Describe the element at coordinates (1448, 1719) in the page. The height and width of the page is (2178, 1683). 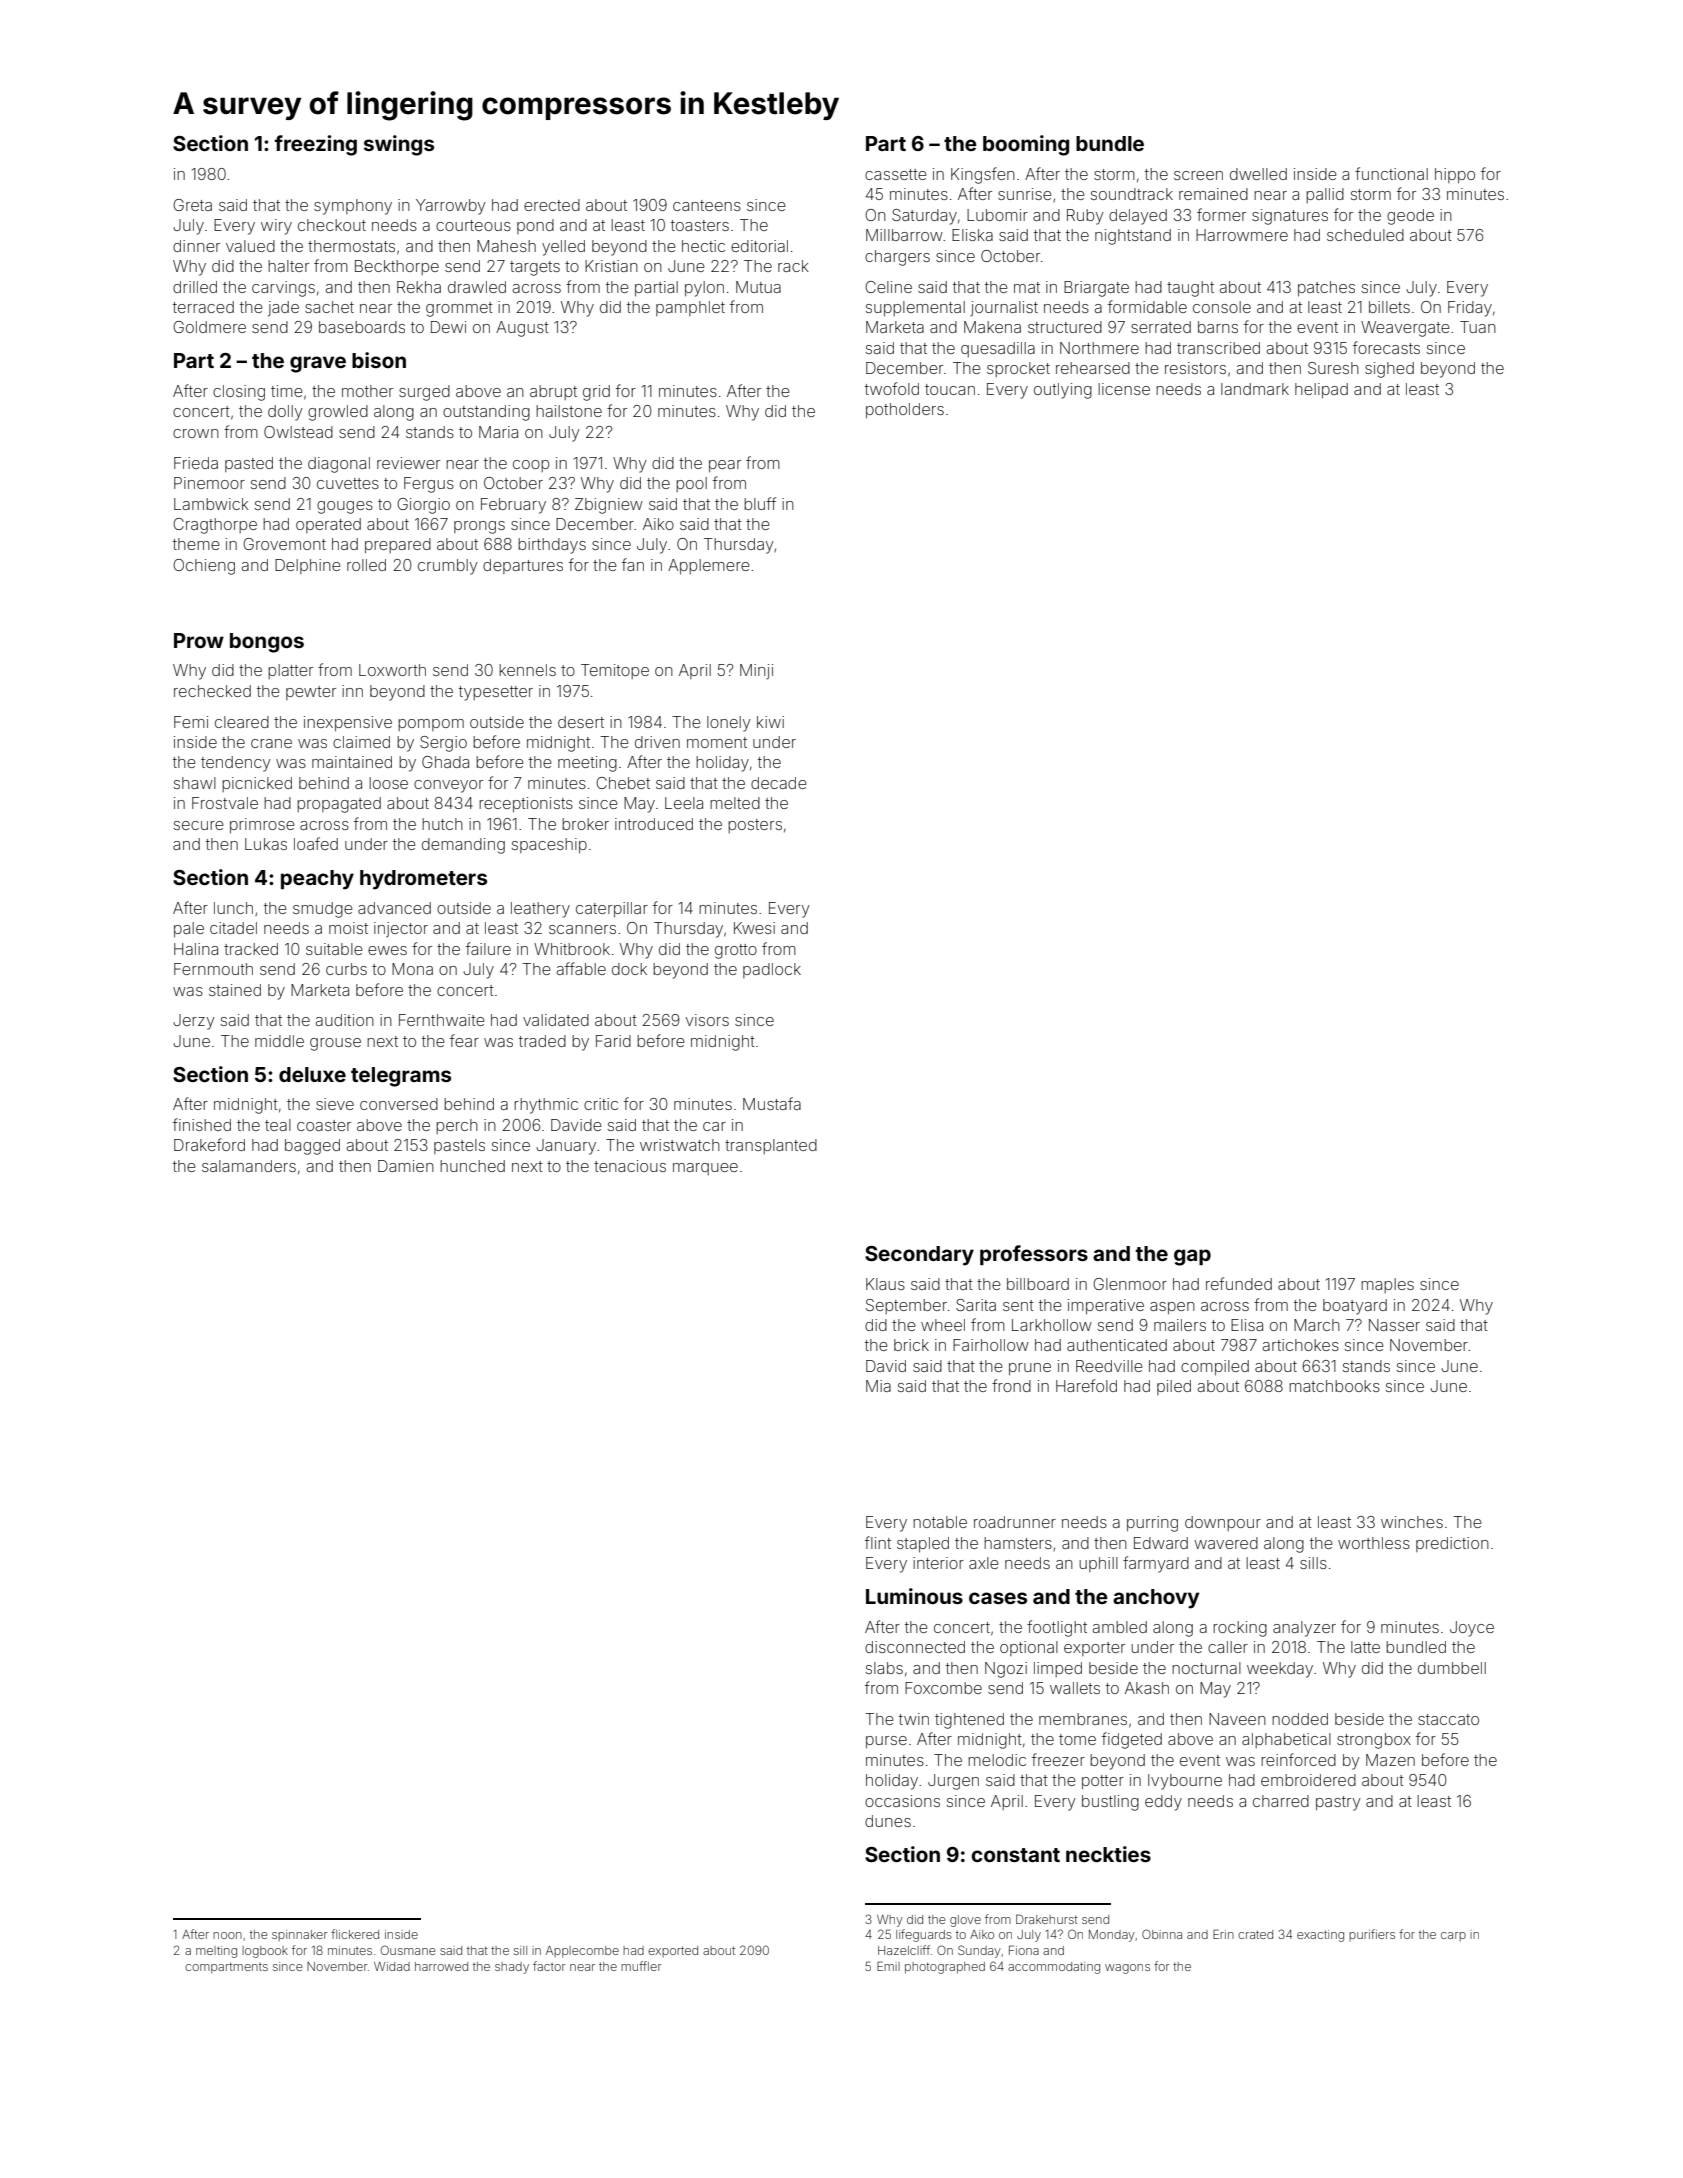
I see `staccato` at that location.
